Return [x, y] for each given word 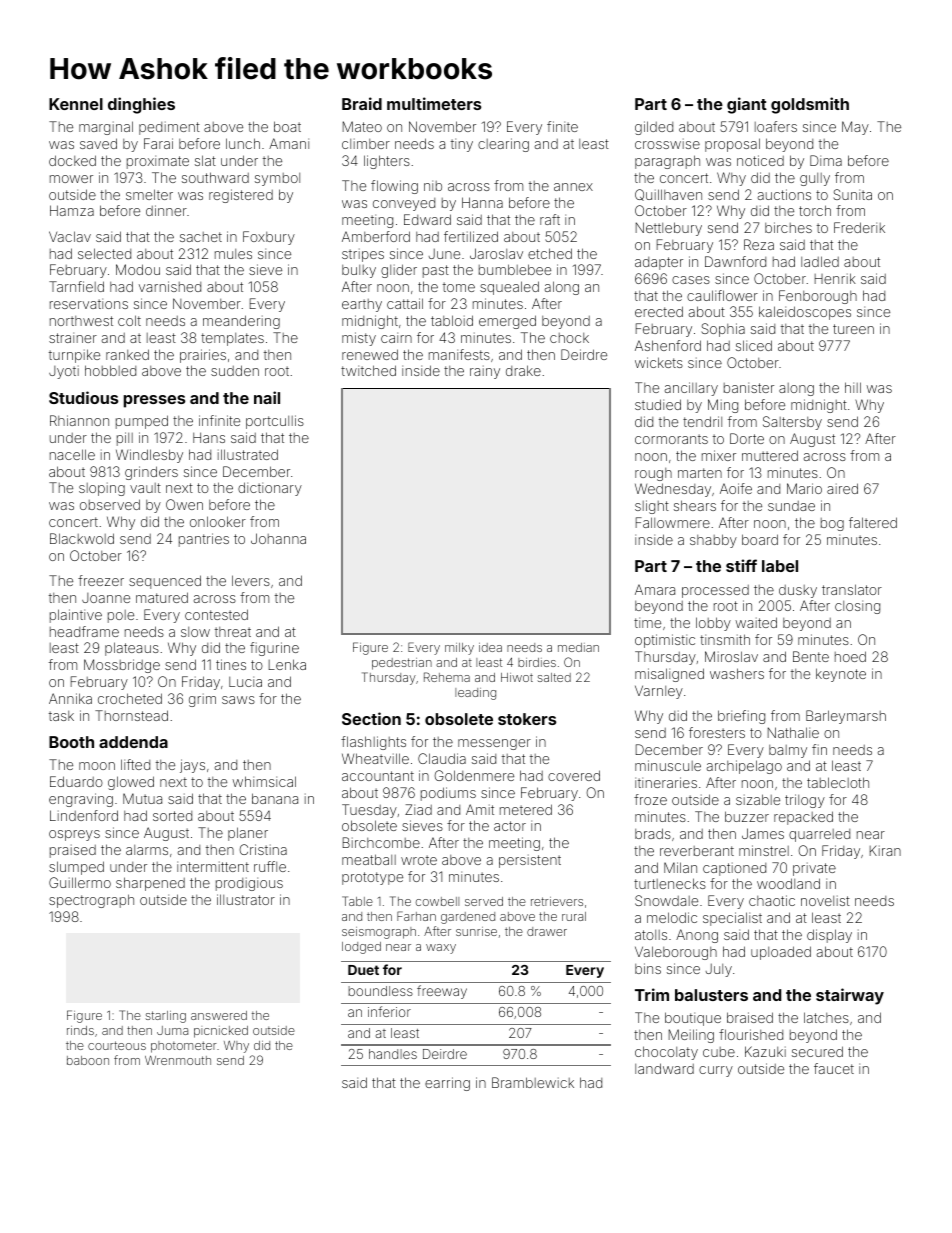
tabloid [452, 320]
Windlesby [149, 456]
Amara [655, 589]
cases [691, 280]
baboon [88, 1060]
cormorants [671, 439]
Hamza [72, 210]
